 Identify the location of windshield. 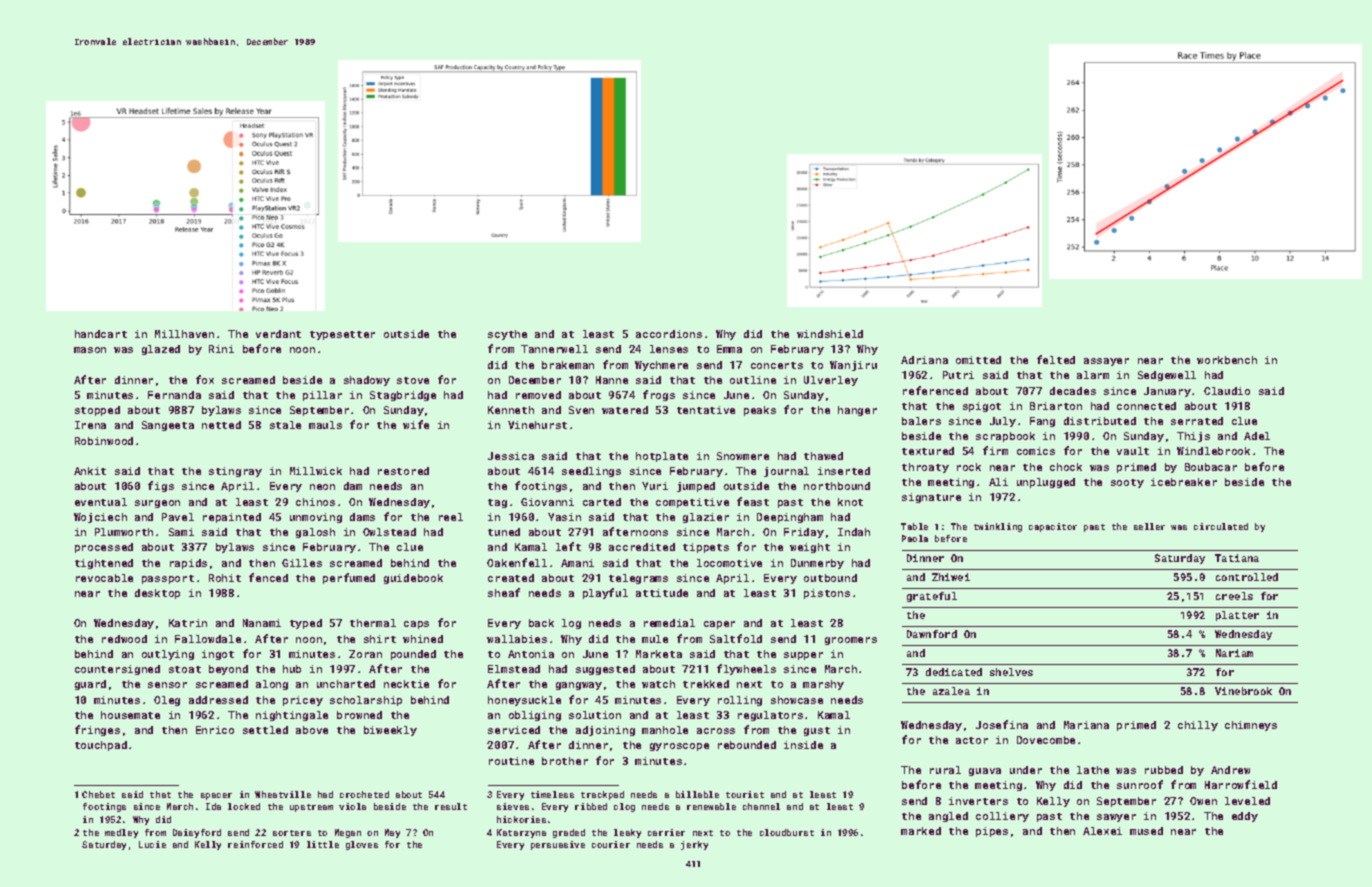
(830, 334).
